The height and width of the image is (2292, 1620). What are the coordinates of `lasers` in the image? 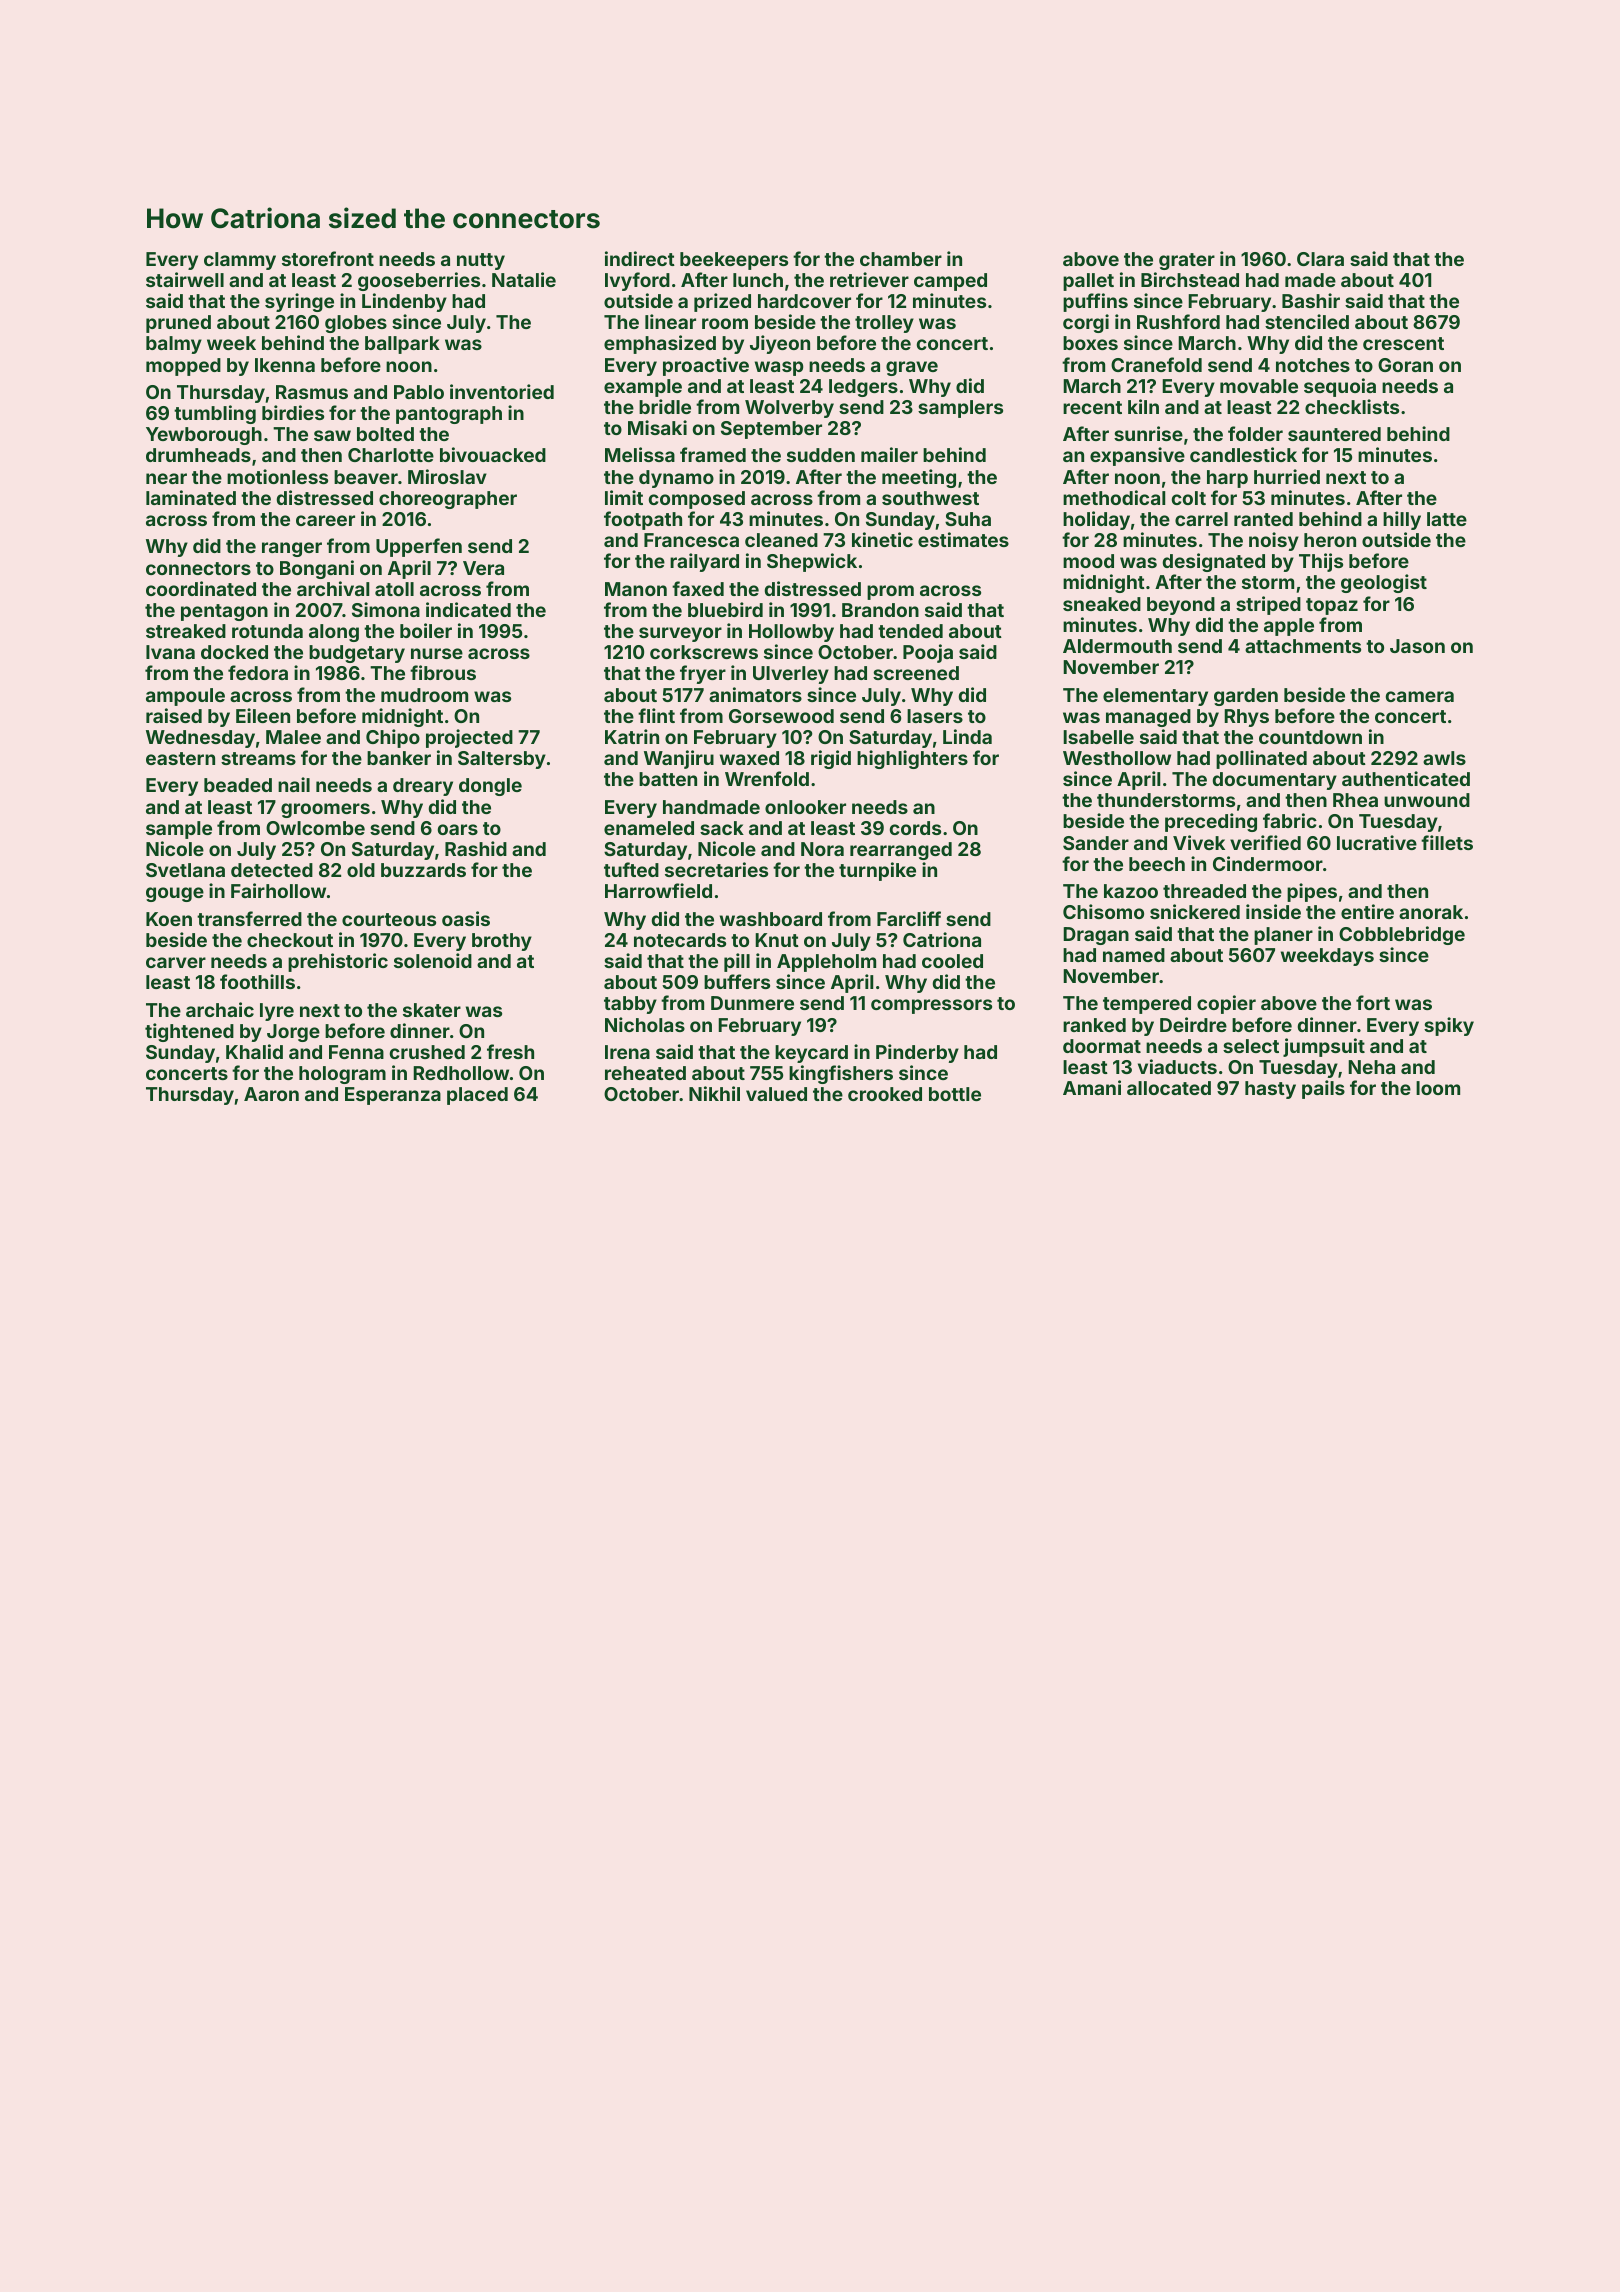 It's located at (935, 716).
